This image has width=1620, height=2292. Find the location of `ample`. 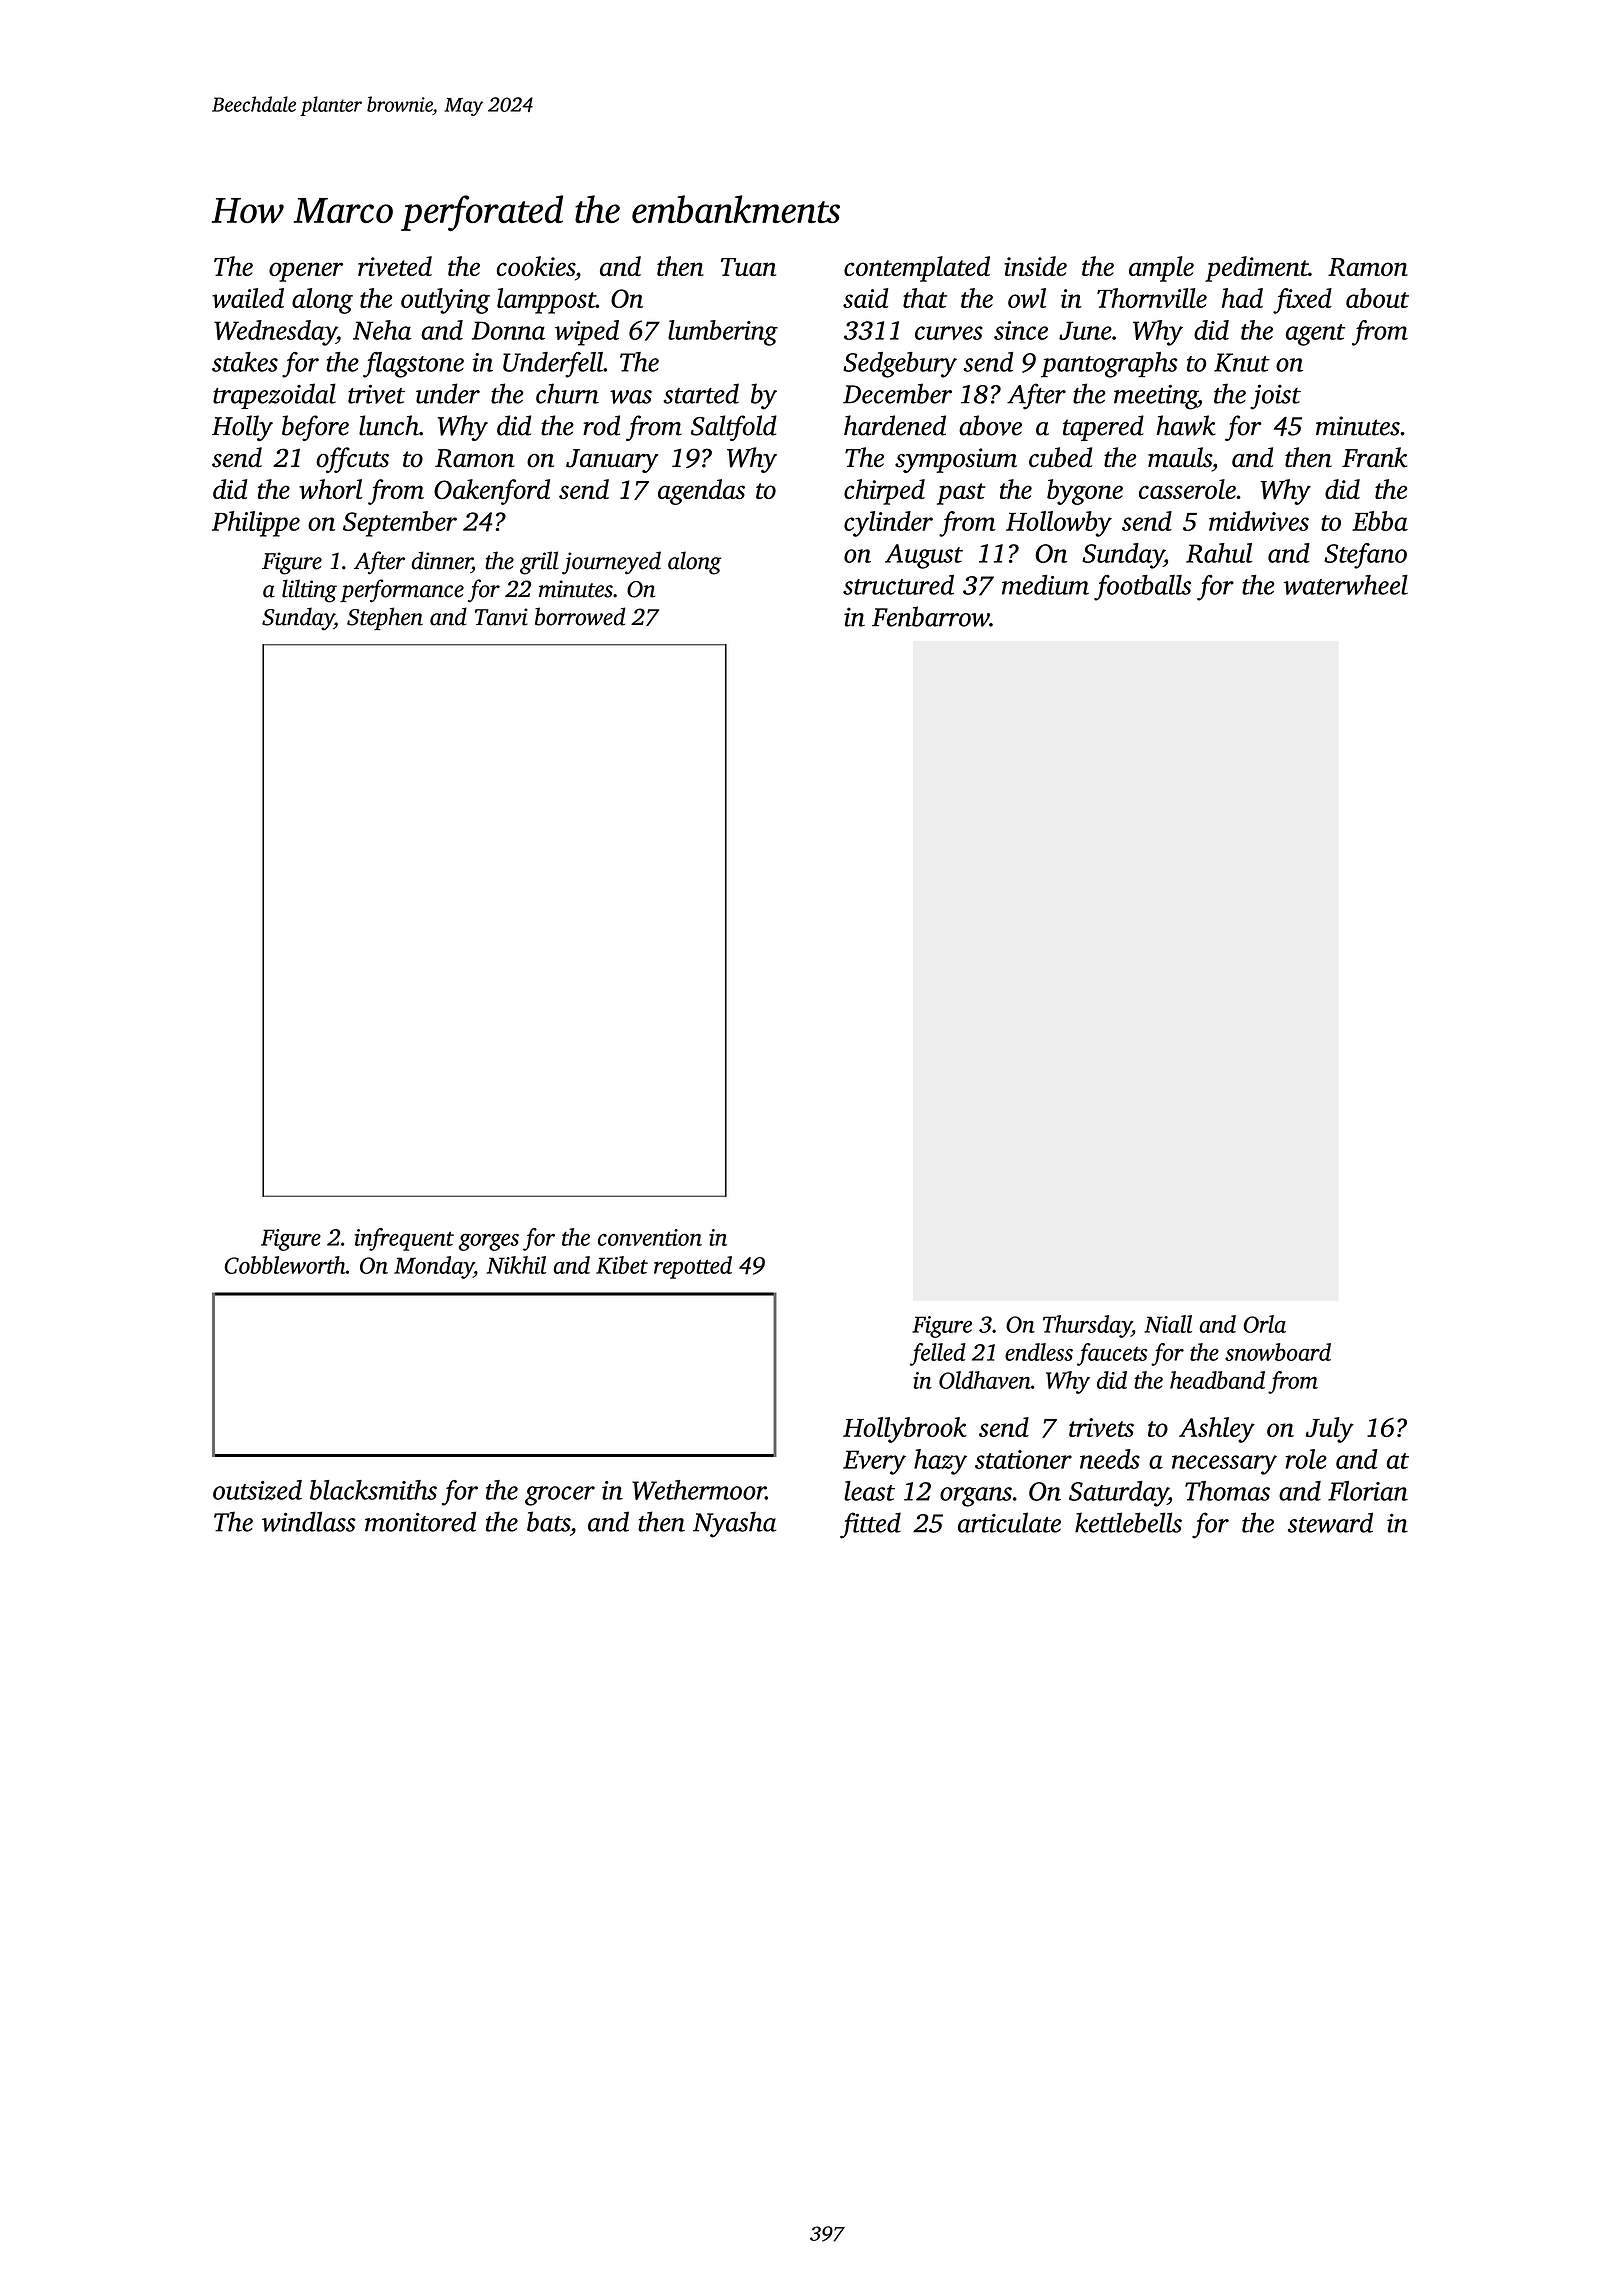

ample is located at coordinates (1161, 269).
